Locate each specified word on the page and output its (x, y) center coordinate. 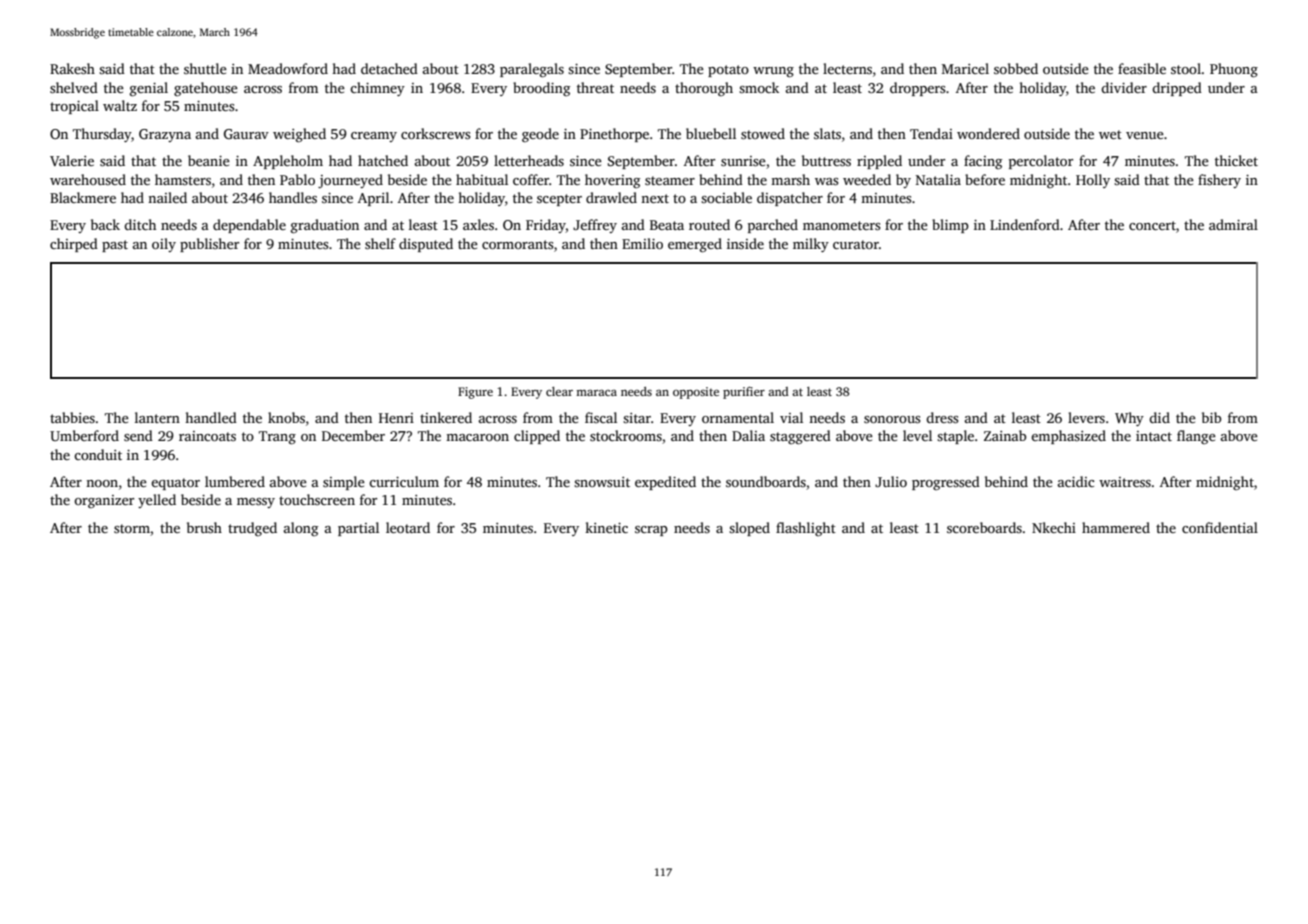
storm (132, 528)
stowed (763, 133)
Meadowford (288, 68)
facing (983, 162)
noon (102, 483)
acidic (1076, 481)
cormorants (518, 244)
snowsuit (602, 482)
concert (1152, 225)
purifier (744, 393)
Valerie (72, 160)
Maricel (965, 68)
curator (856, 244)
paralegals (532, 70)
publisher (209, 245)
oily (164, 245)
